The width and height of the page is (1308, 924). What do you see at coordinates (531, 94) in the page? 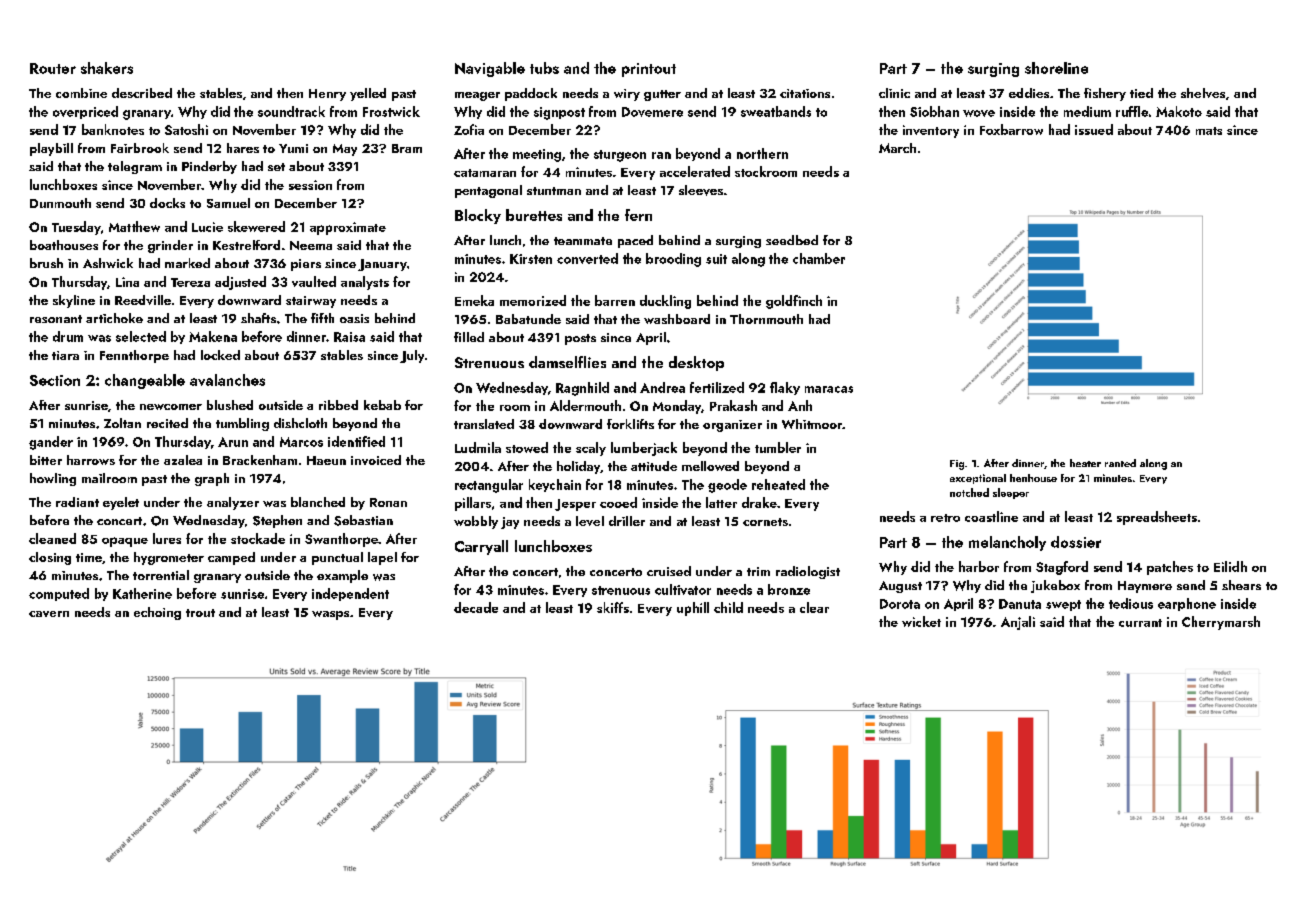
I see `paddock` at bounding box center [531, 94].
